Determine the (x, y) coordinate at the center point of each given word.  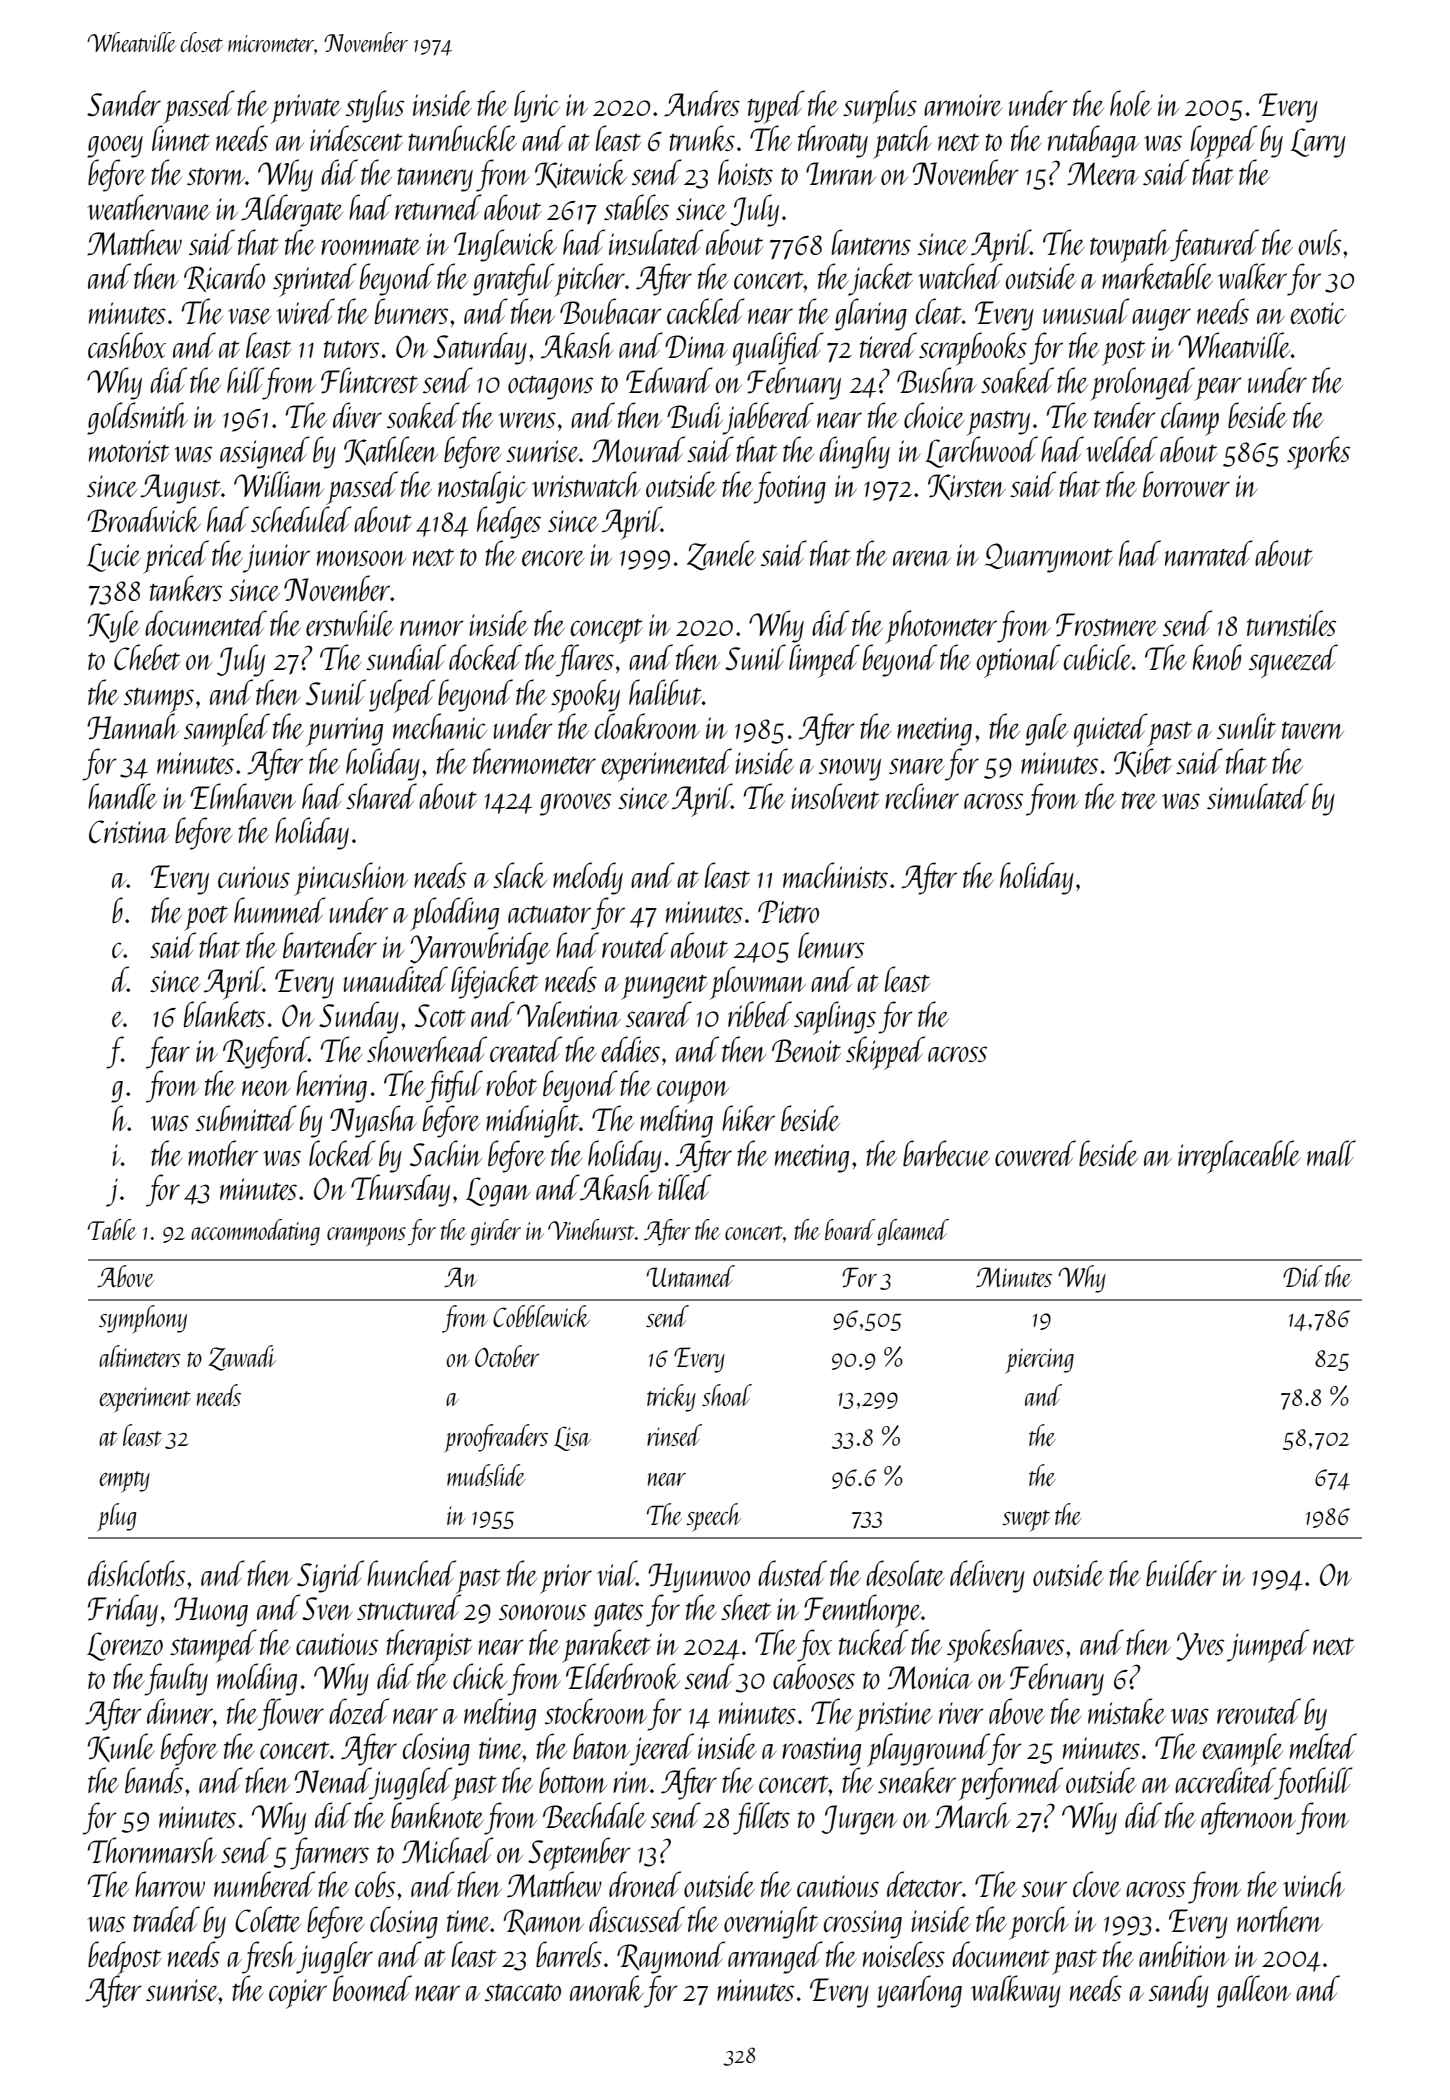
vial (617, 1573)
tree (1139, 800)
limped (824, 661)
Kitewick (581, 173)
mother (223, 1153)
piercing (1039, 1361)
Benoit (806, 1050)
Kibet (1143, 762)
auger (1161, 319)
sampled (227, 730)
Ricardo (224, 277)
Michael (447, 1850)
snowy (850, 769)
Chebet (147, 657)
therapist (429, 1646)
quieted (1111, 730)
